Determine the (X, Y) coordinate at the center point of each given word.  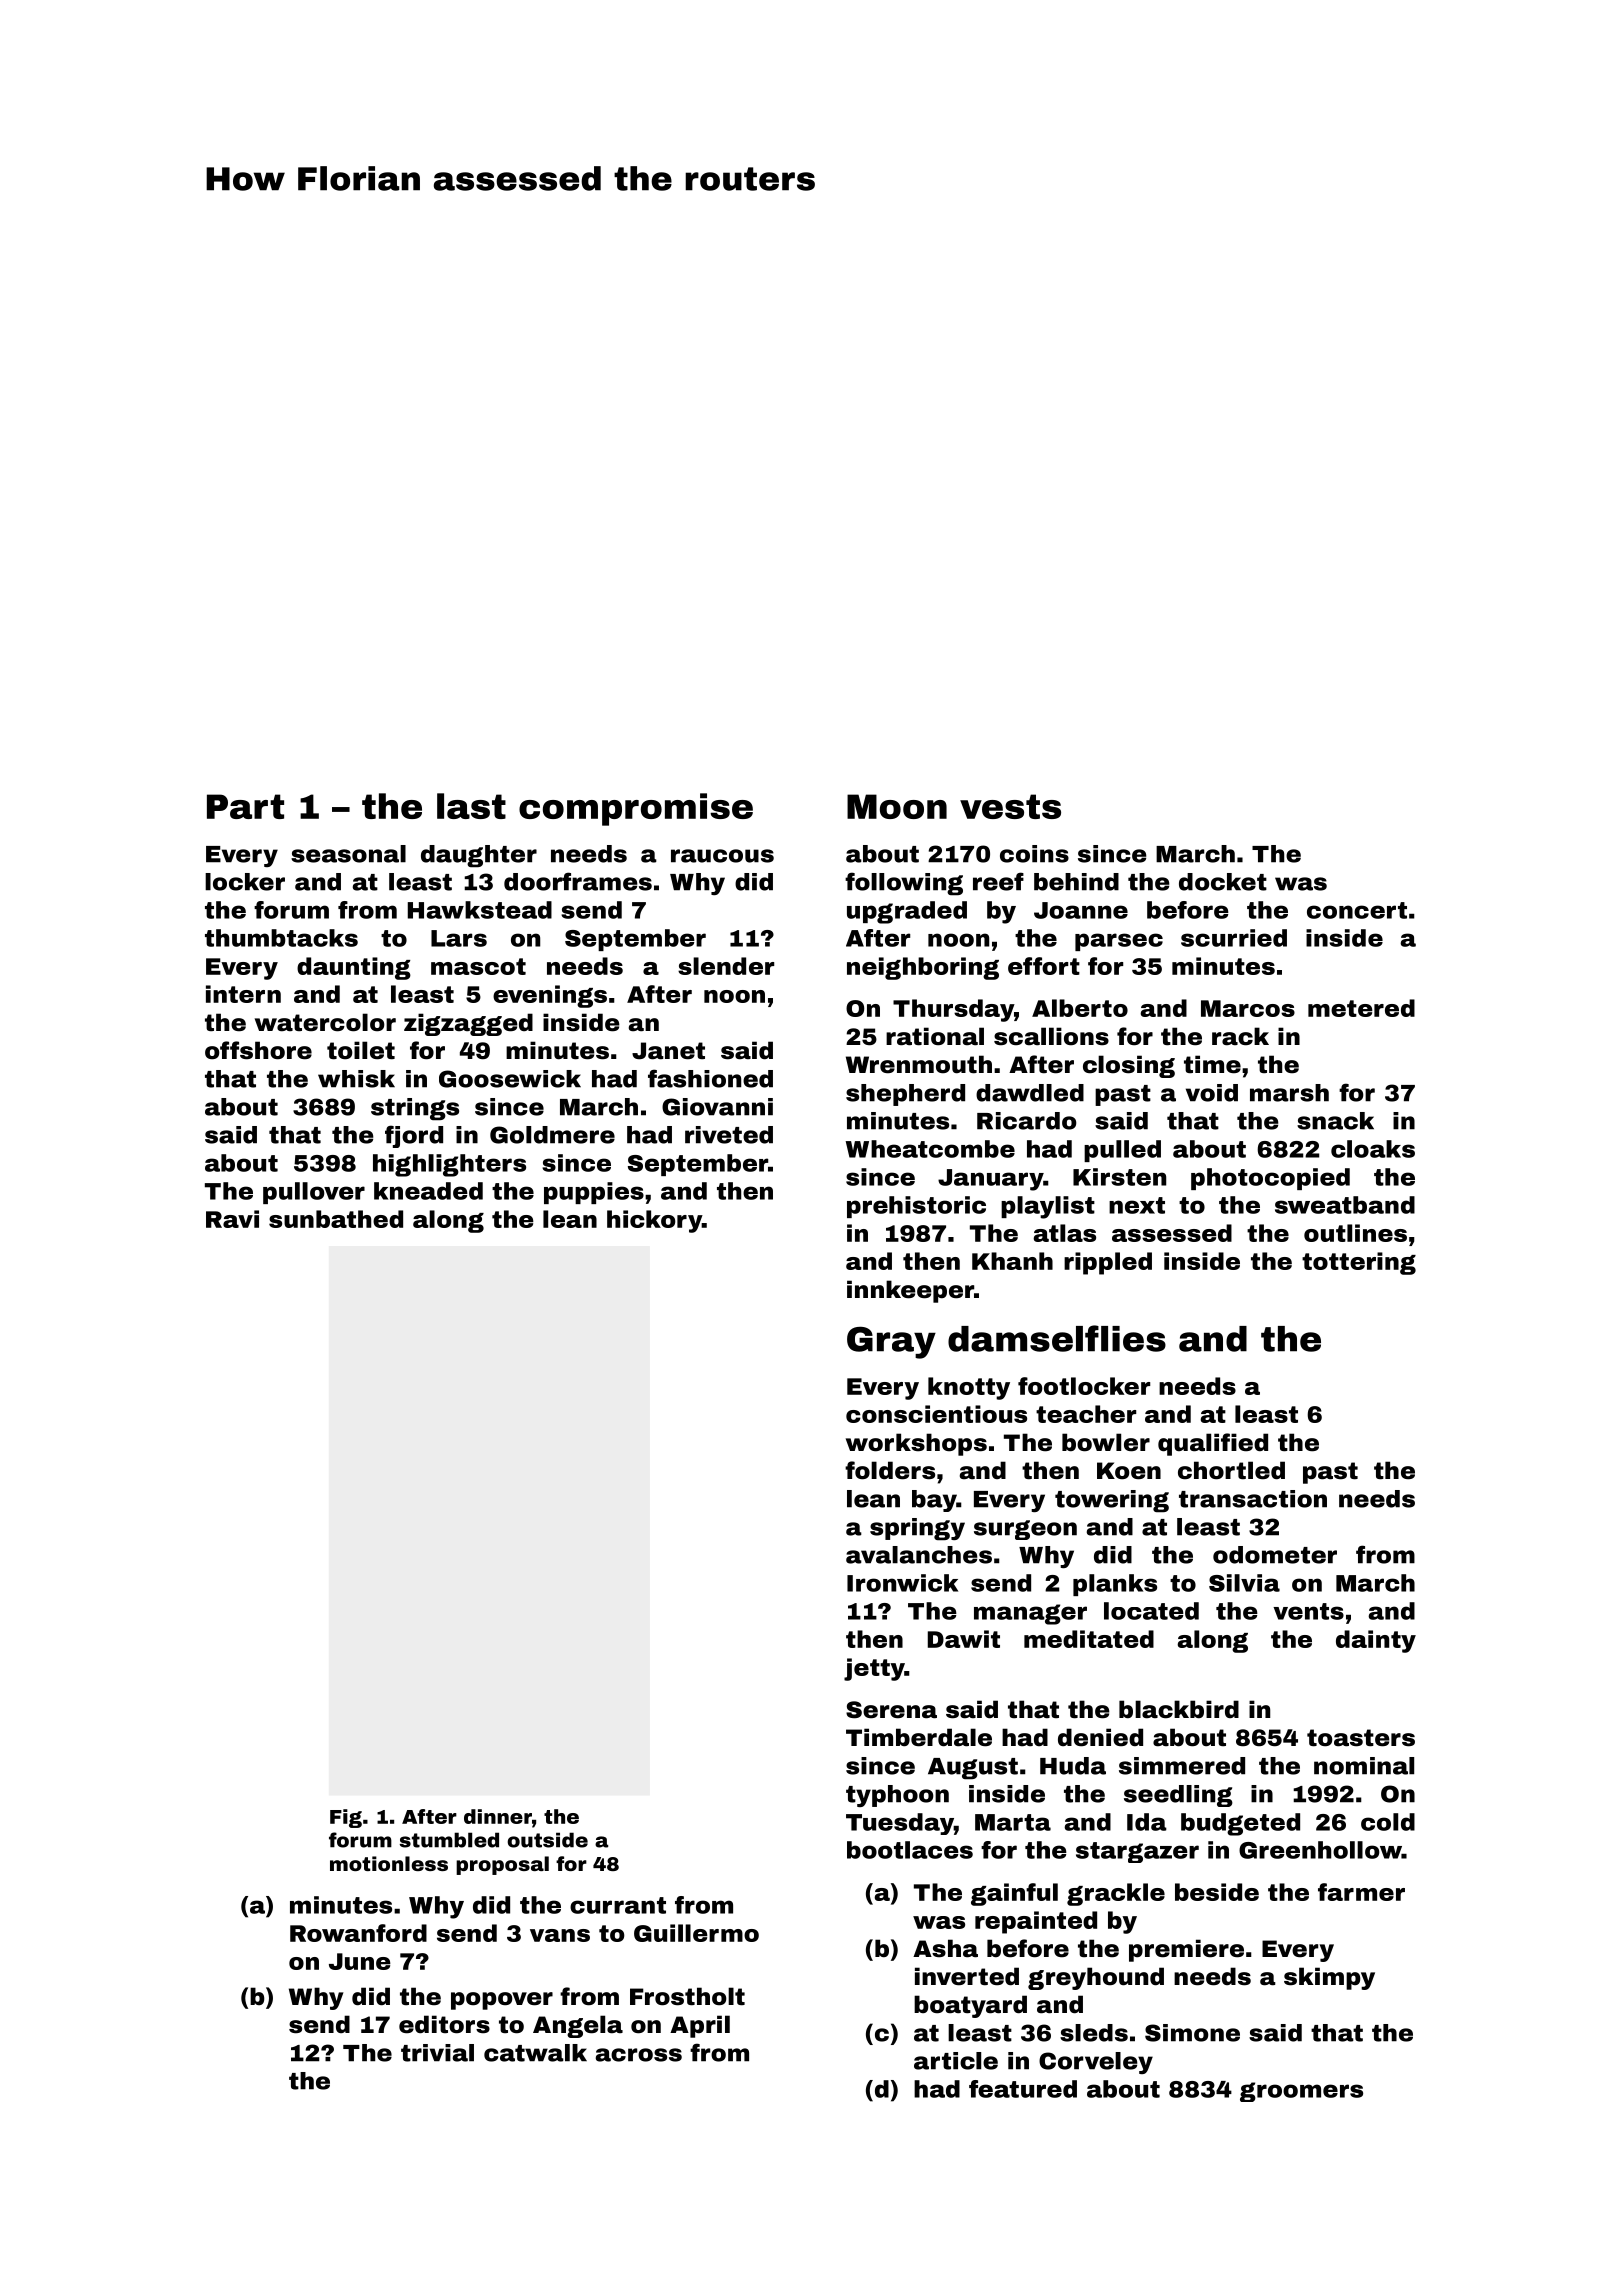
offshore (258, 1050)
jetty (874, 1669)
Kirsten (1119, 1177)
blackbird (1179, 1709)
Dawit (964, 1639)
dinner (498, 1816)
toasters (1361, 1738)
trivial (437, 2053)
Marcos (1248, 1008)
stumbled (449, 1840)
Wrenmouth (919, 1064)
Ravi (232, 1219)
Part (245, 806)
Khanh (1012, 1261)
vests (1010, 806)
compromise (636, 809)
